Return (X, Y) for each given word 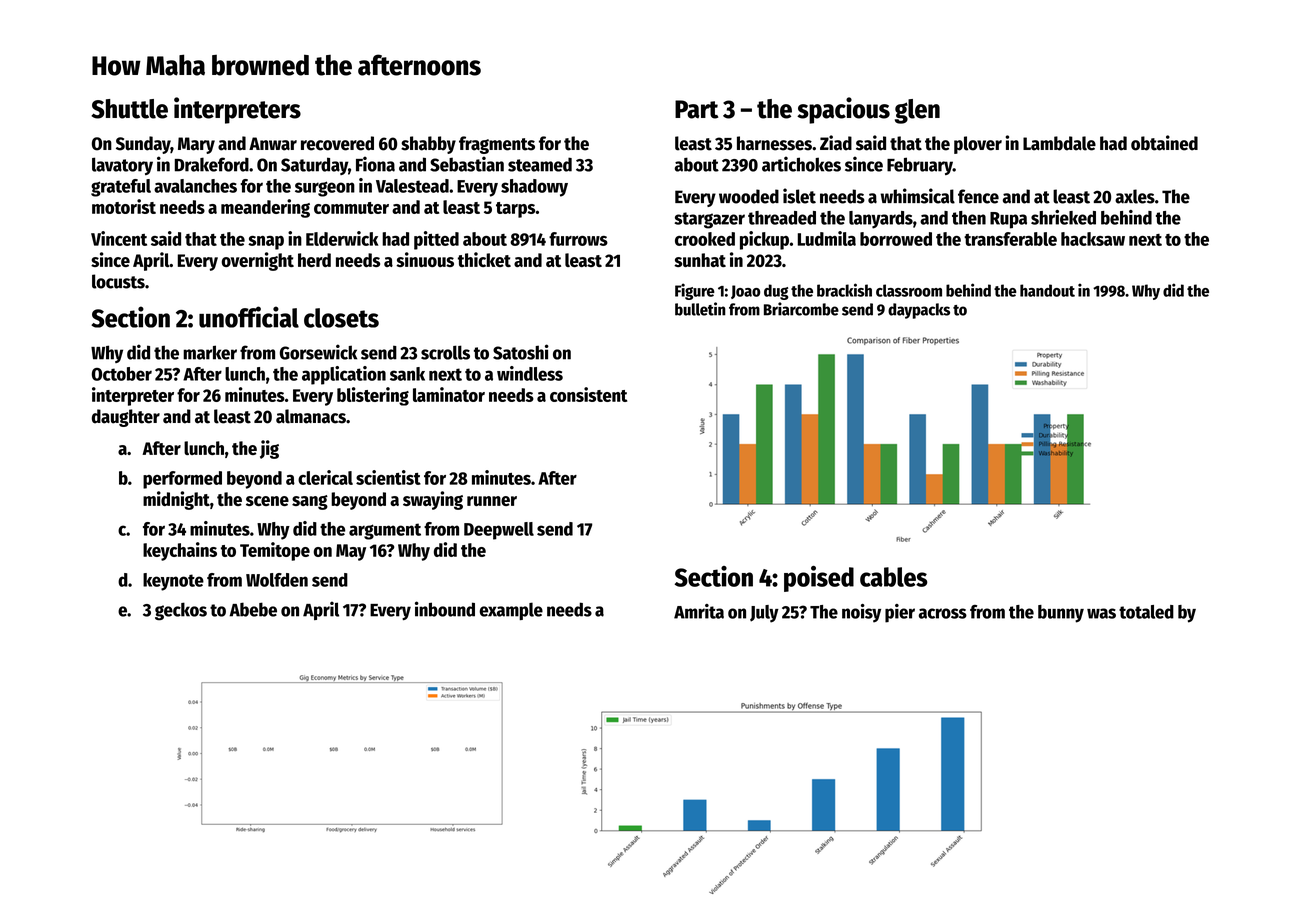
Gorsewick (318, 352)
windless (530, 373)
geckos (181, 611)
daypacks (919, 311)
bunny (1061, 614)
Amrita (699, 611)
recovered (337, 143)
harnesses (774, 143)
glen (917, 111)
